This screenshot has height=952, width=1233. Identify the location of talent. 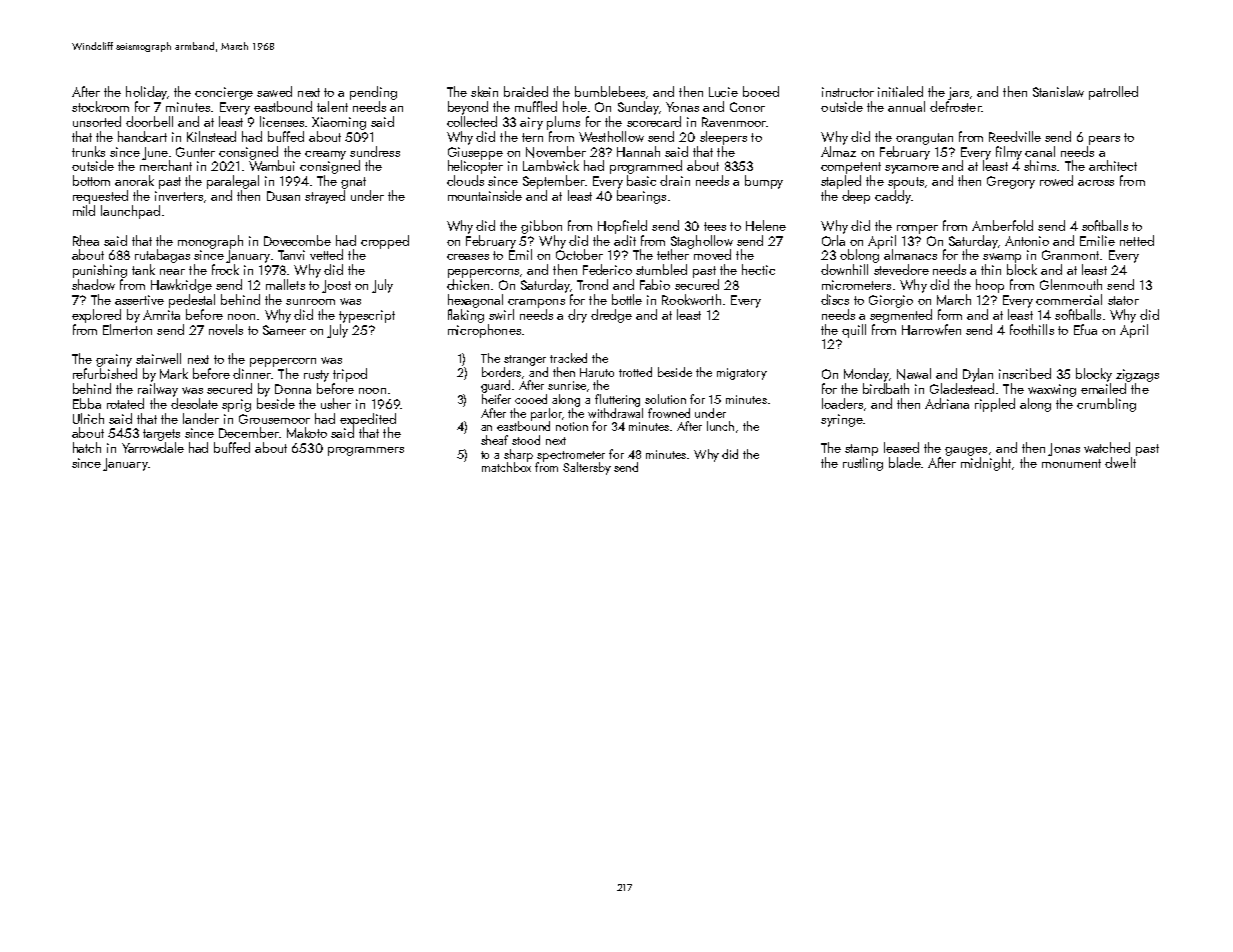
(332, 106).
